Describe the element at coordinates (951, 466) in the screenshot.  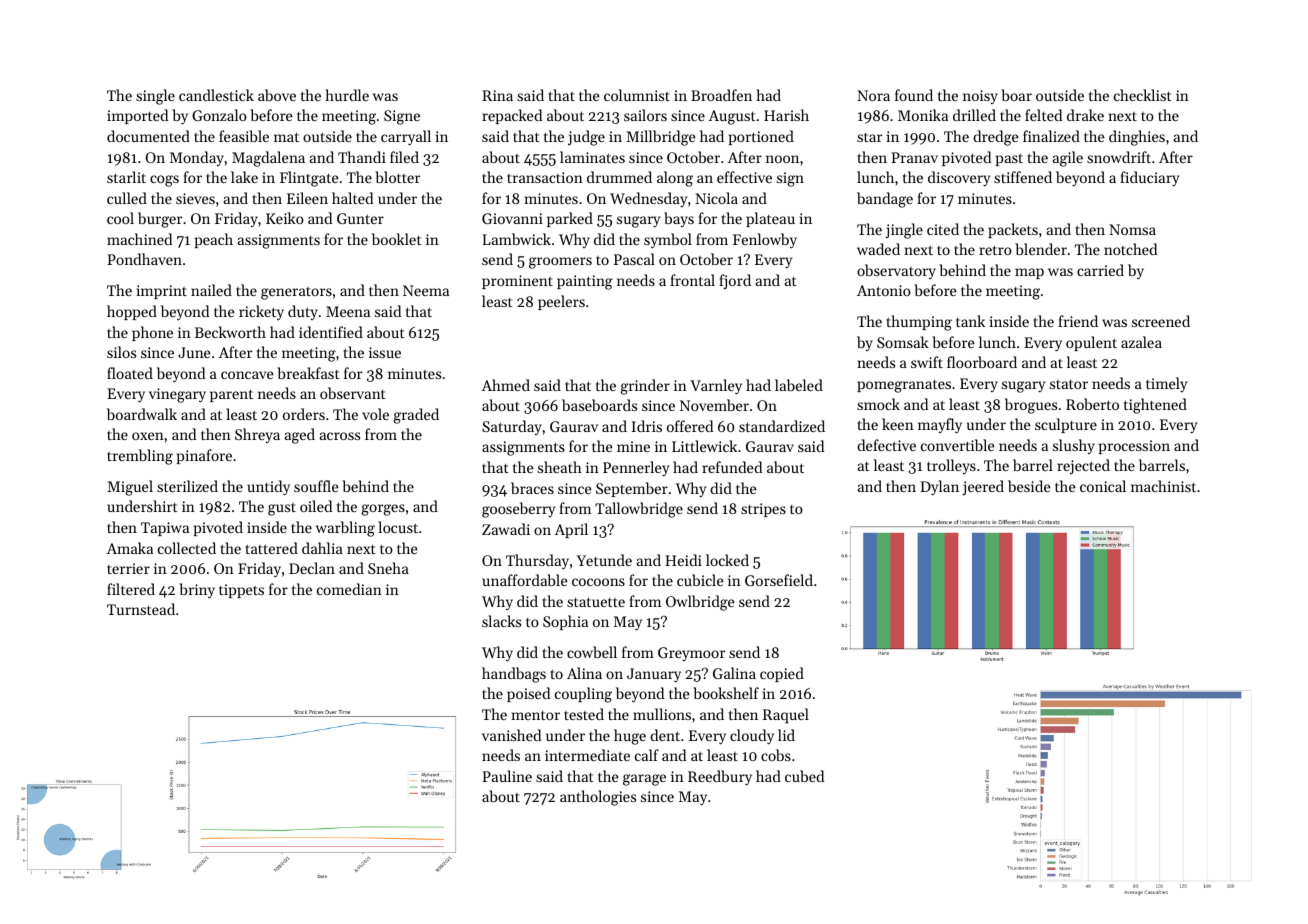
I see `trolleys` at that location.
